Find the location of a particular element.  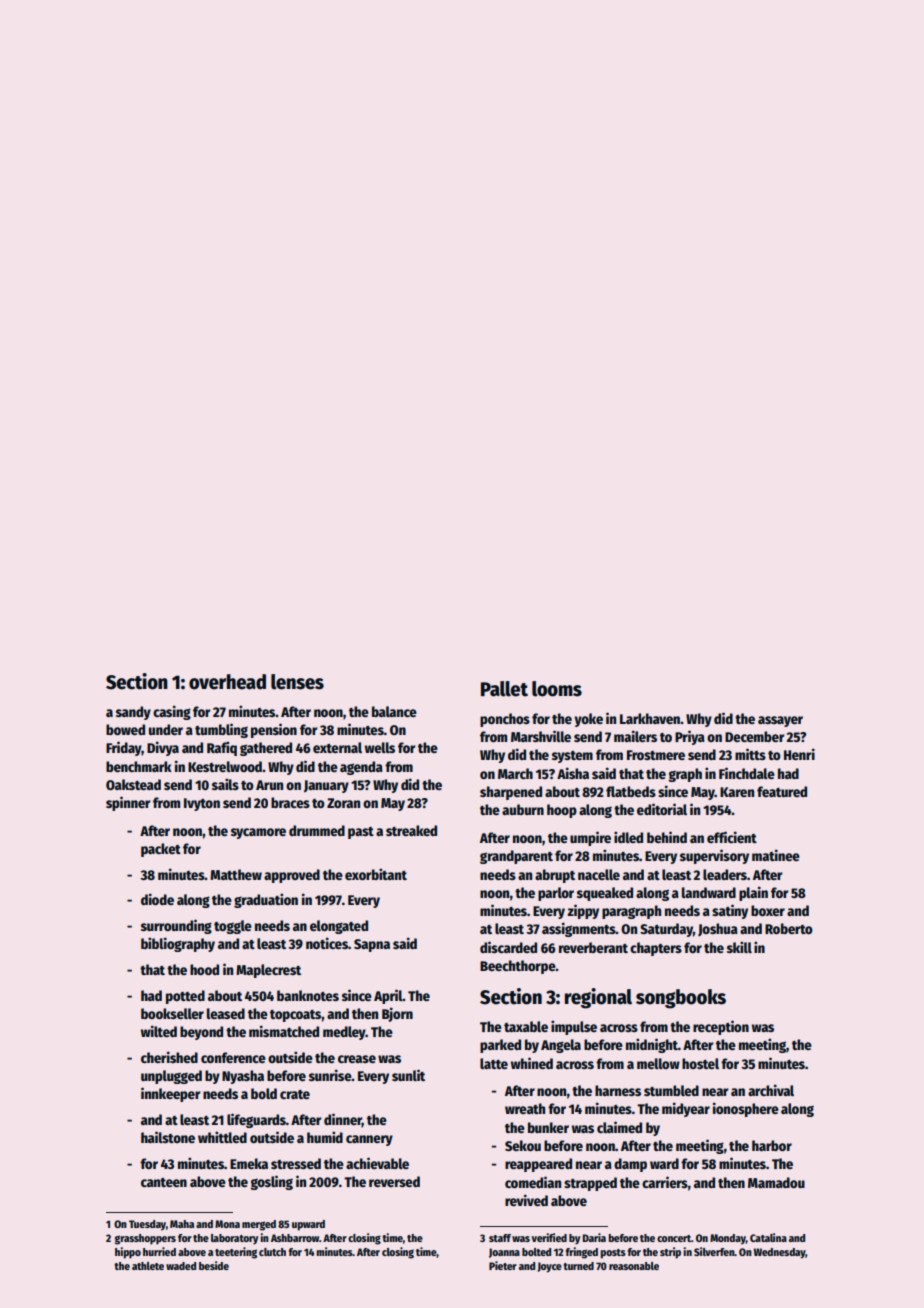

Pallet is located at coordinates (504, 689).
